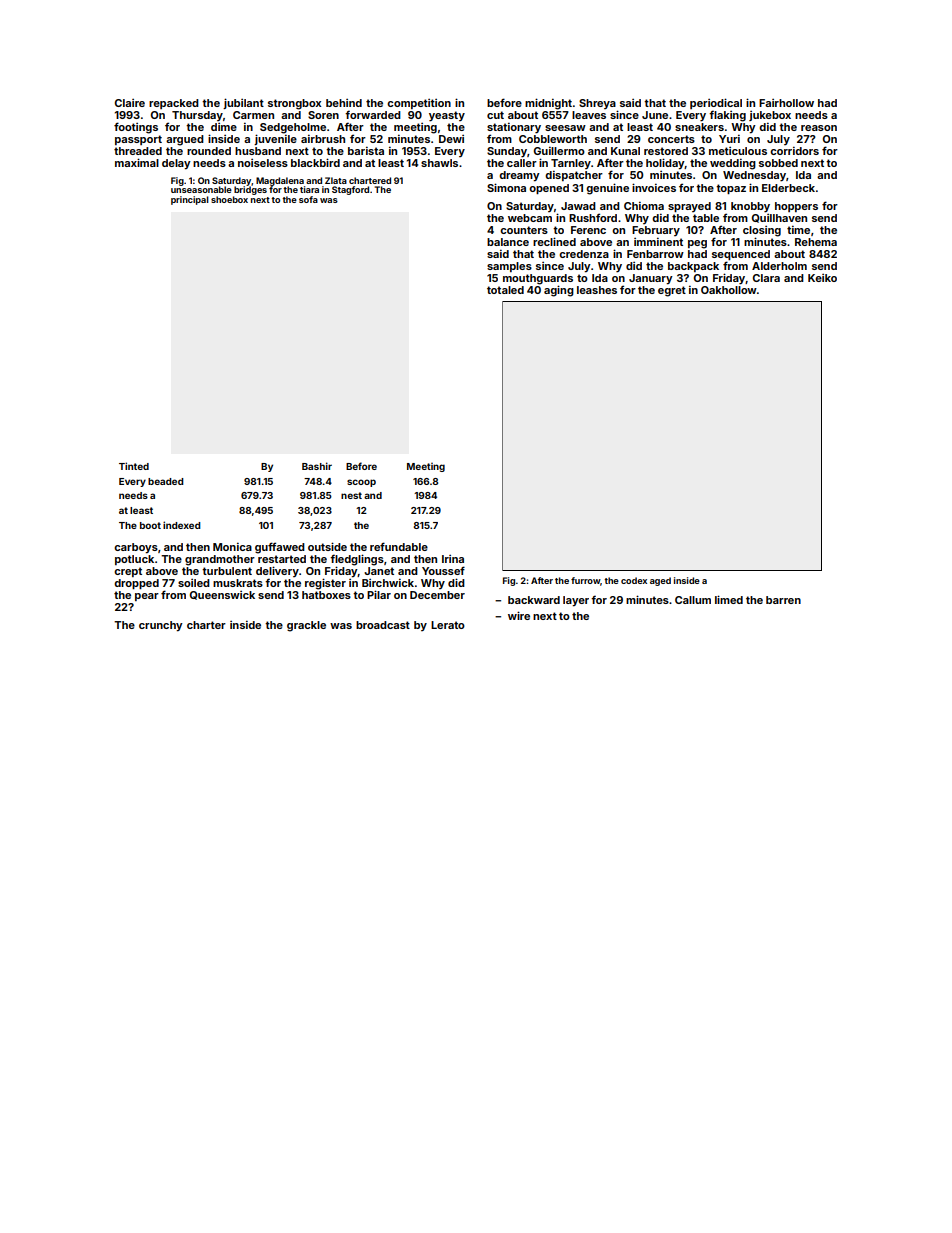  Describe the element at coordinates (351, 495) in the screenshot. I see `nest` at that location.
